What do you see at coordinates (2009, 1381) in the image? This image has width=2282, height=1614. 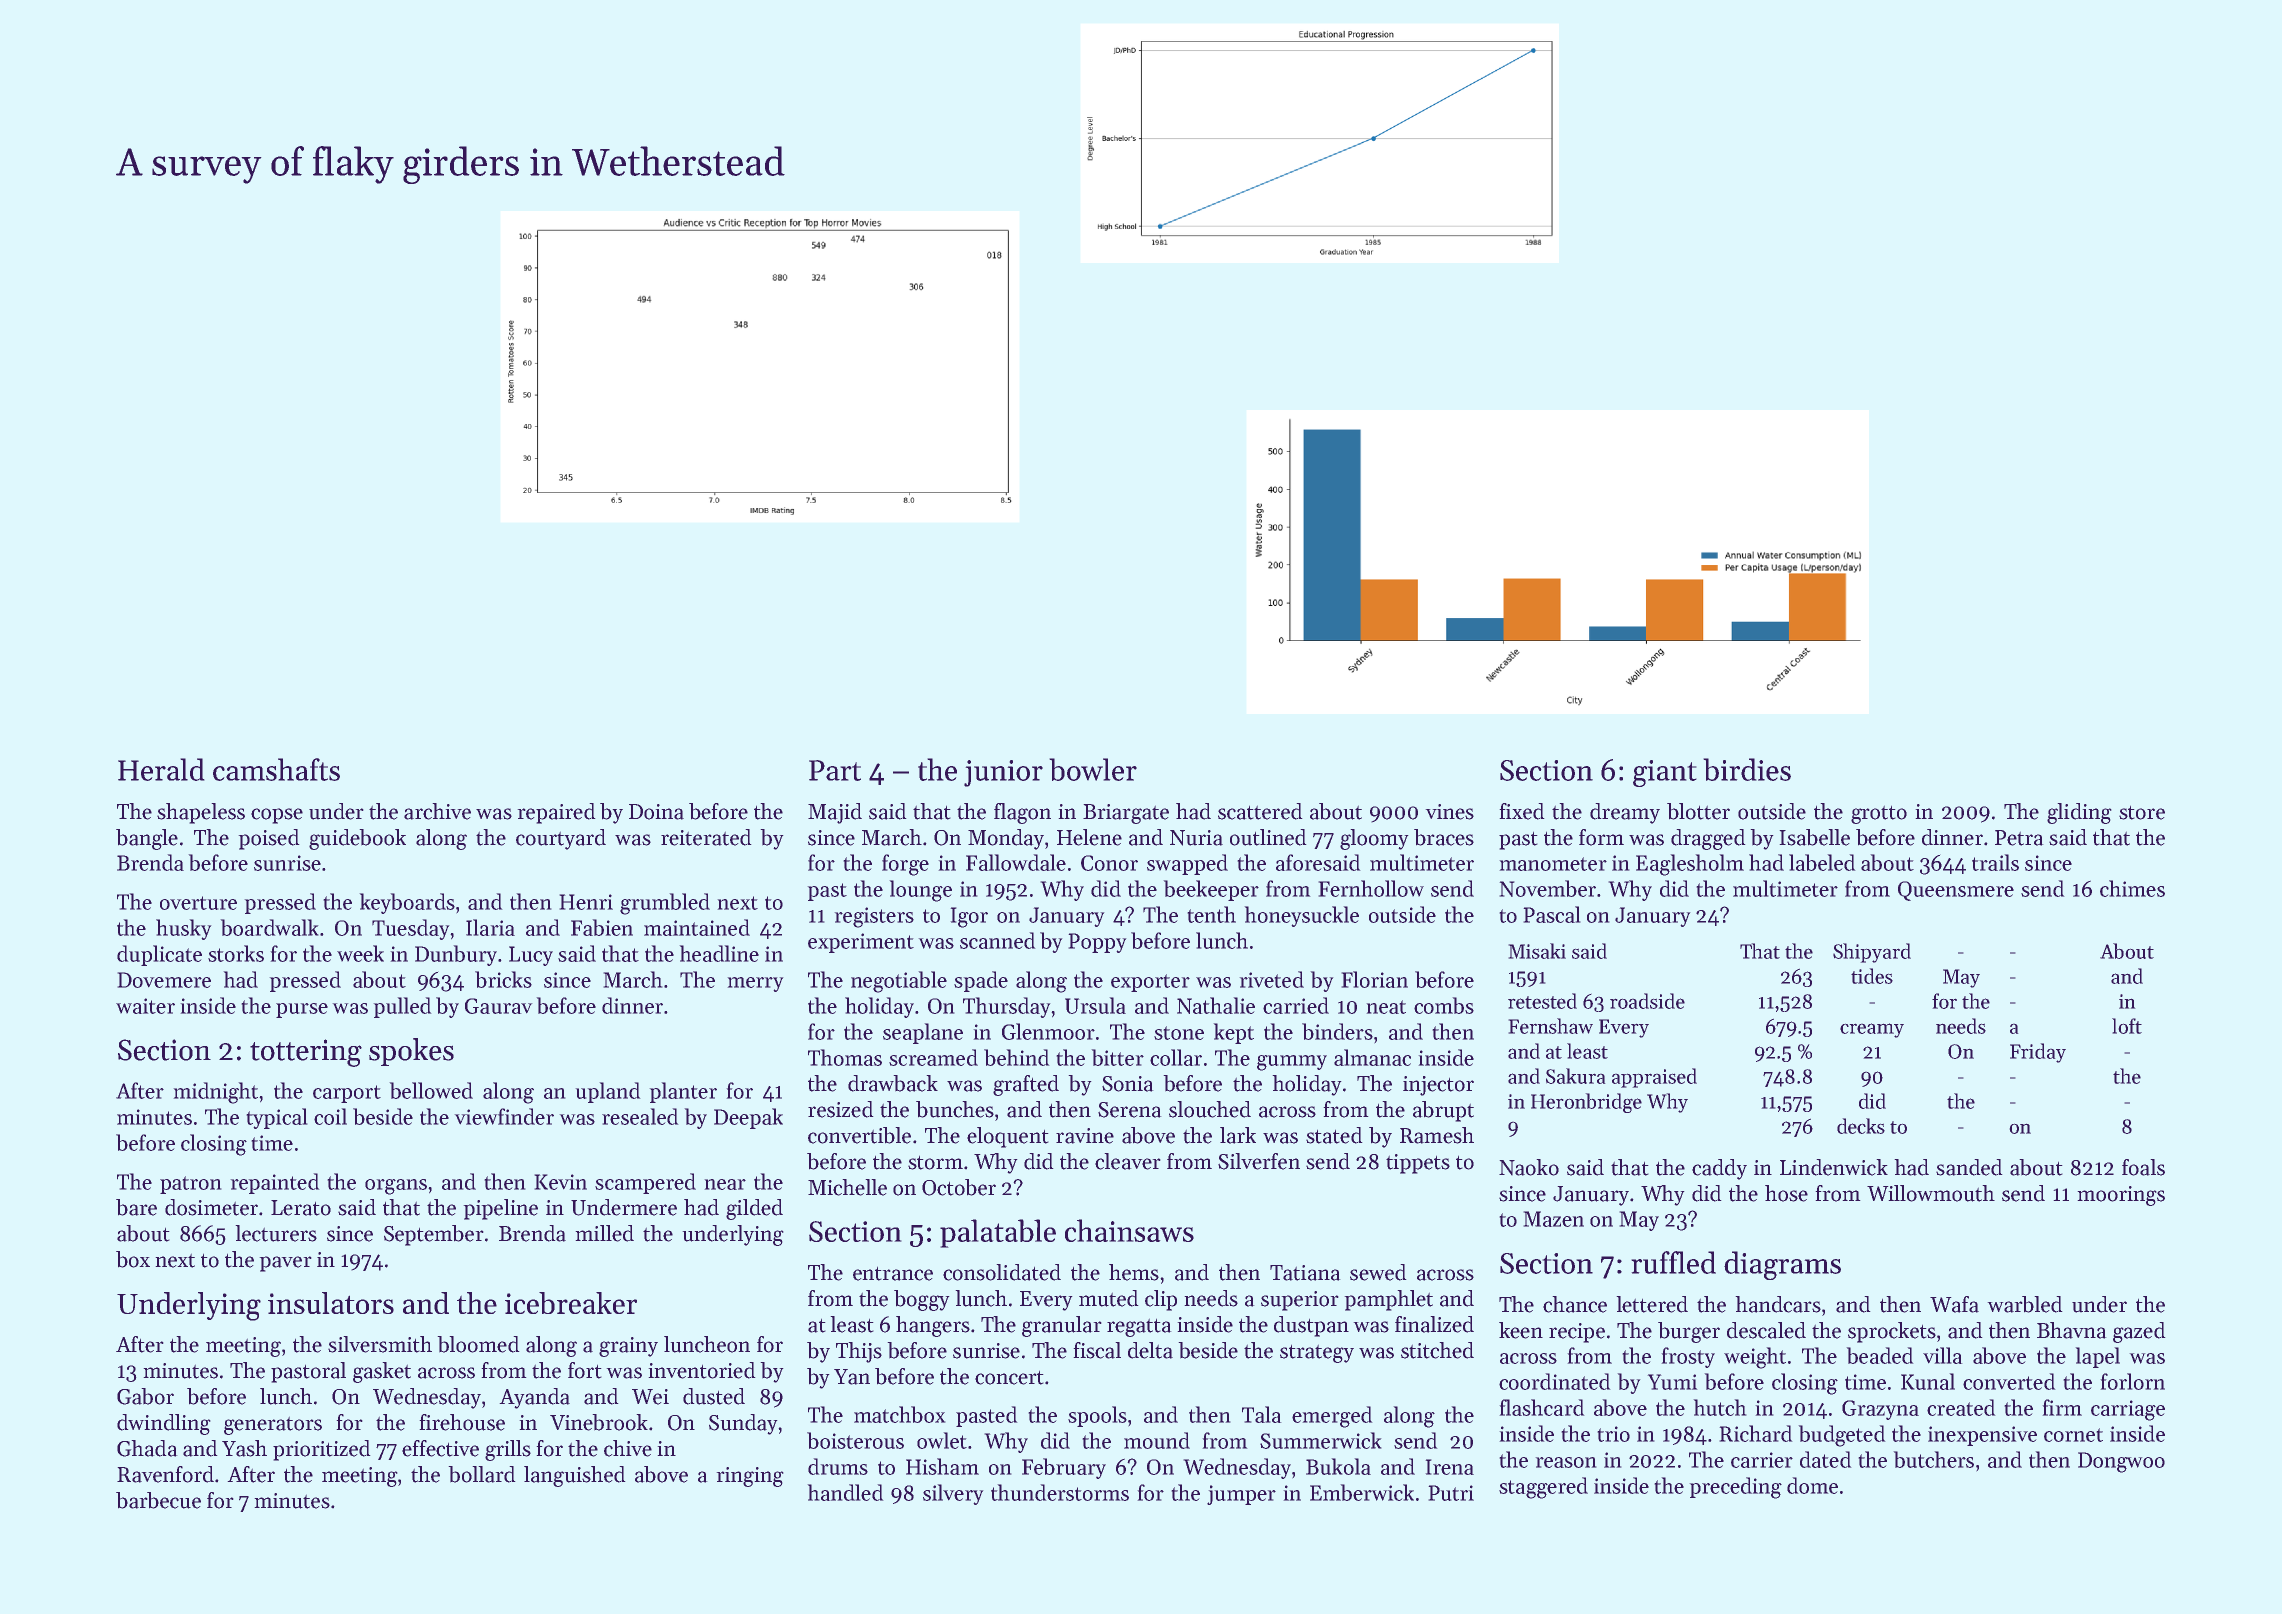 I see `converted` at bounding box center [2009, 1381].
